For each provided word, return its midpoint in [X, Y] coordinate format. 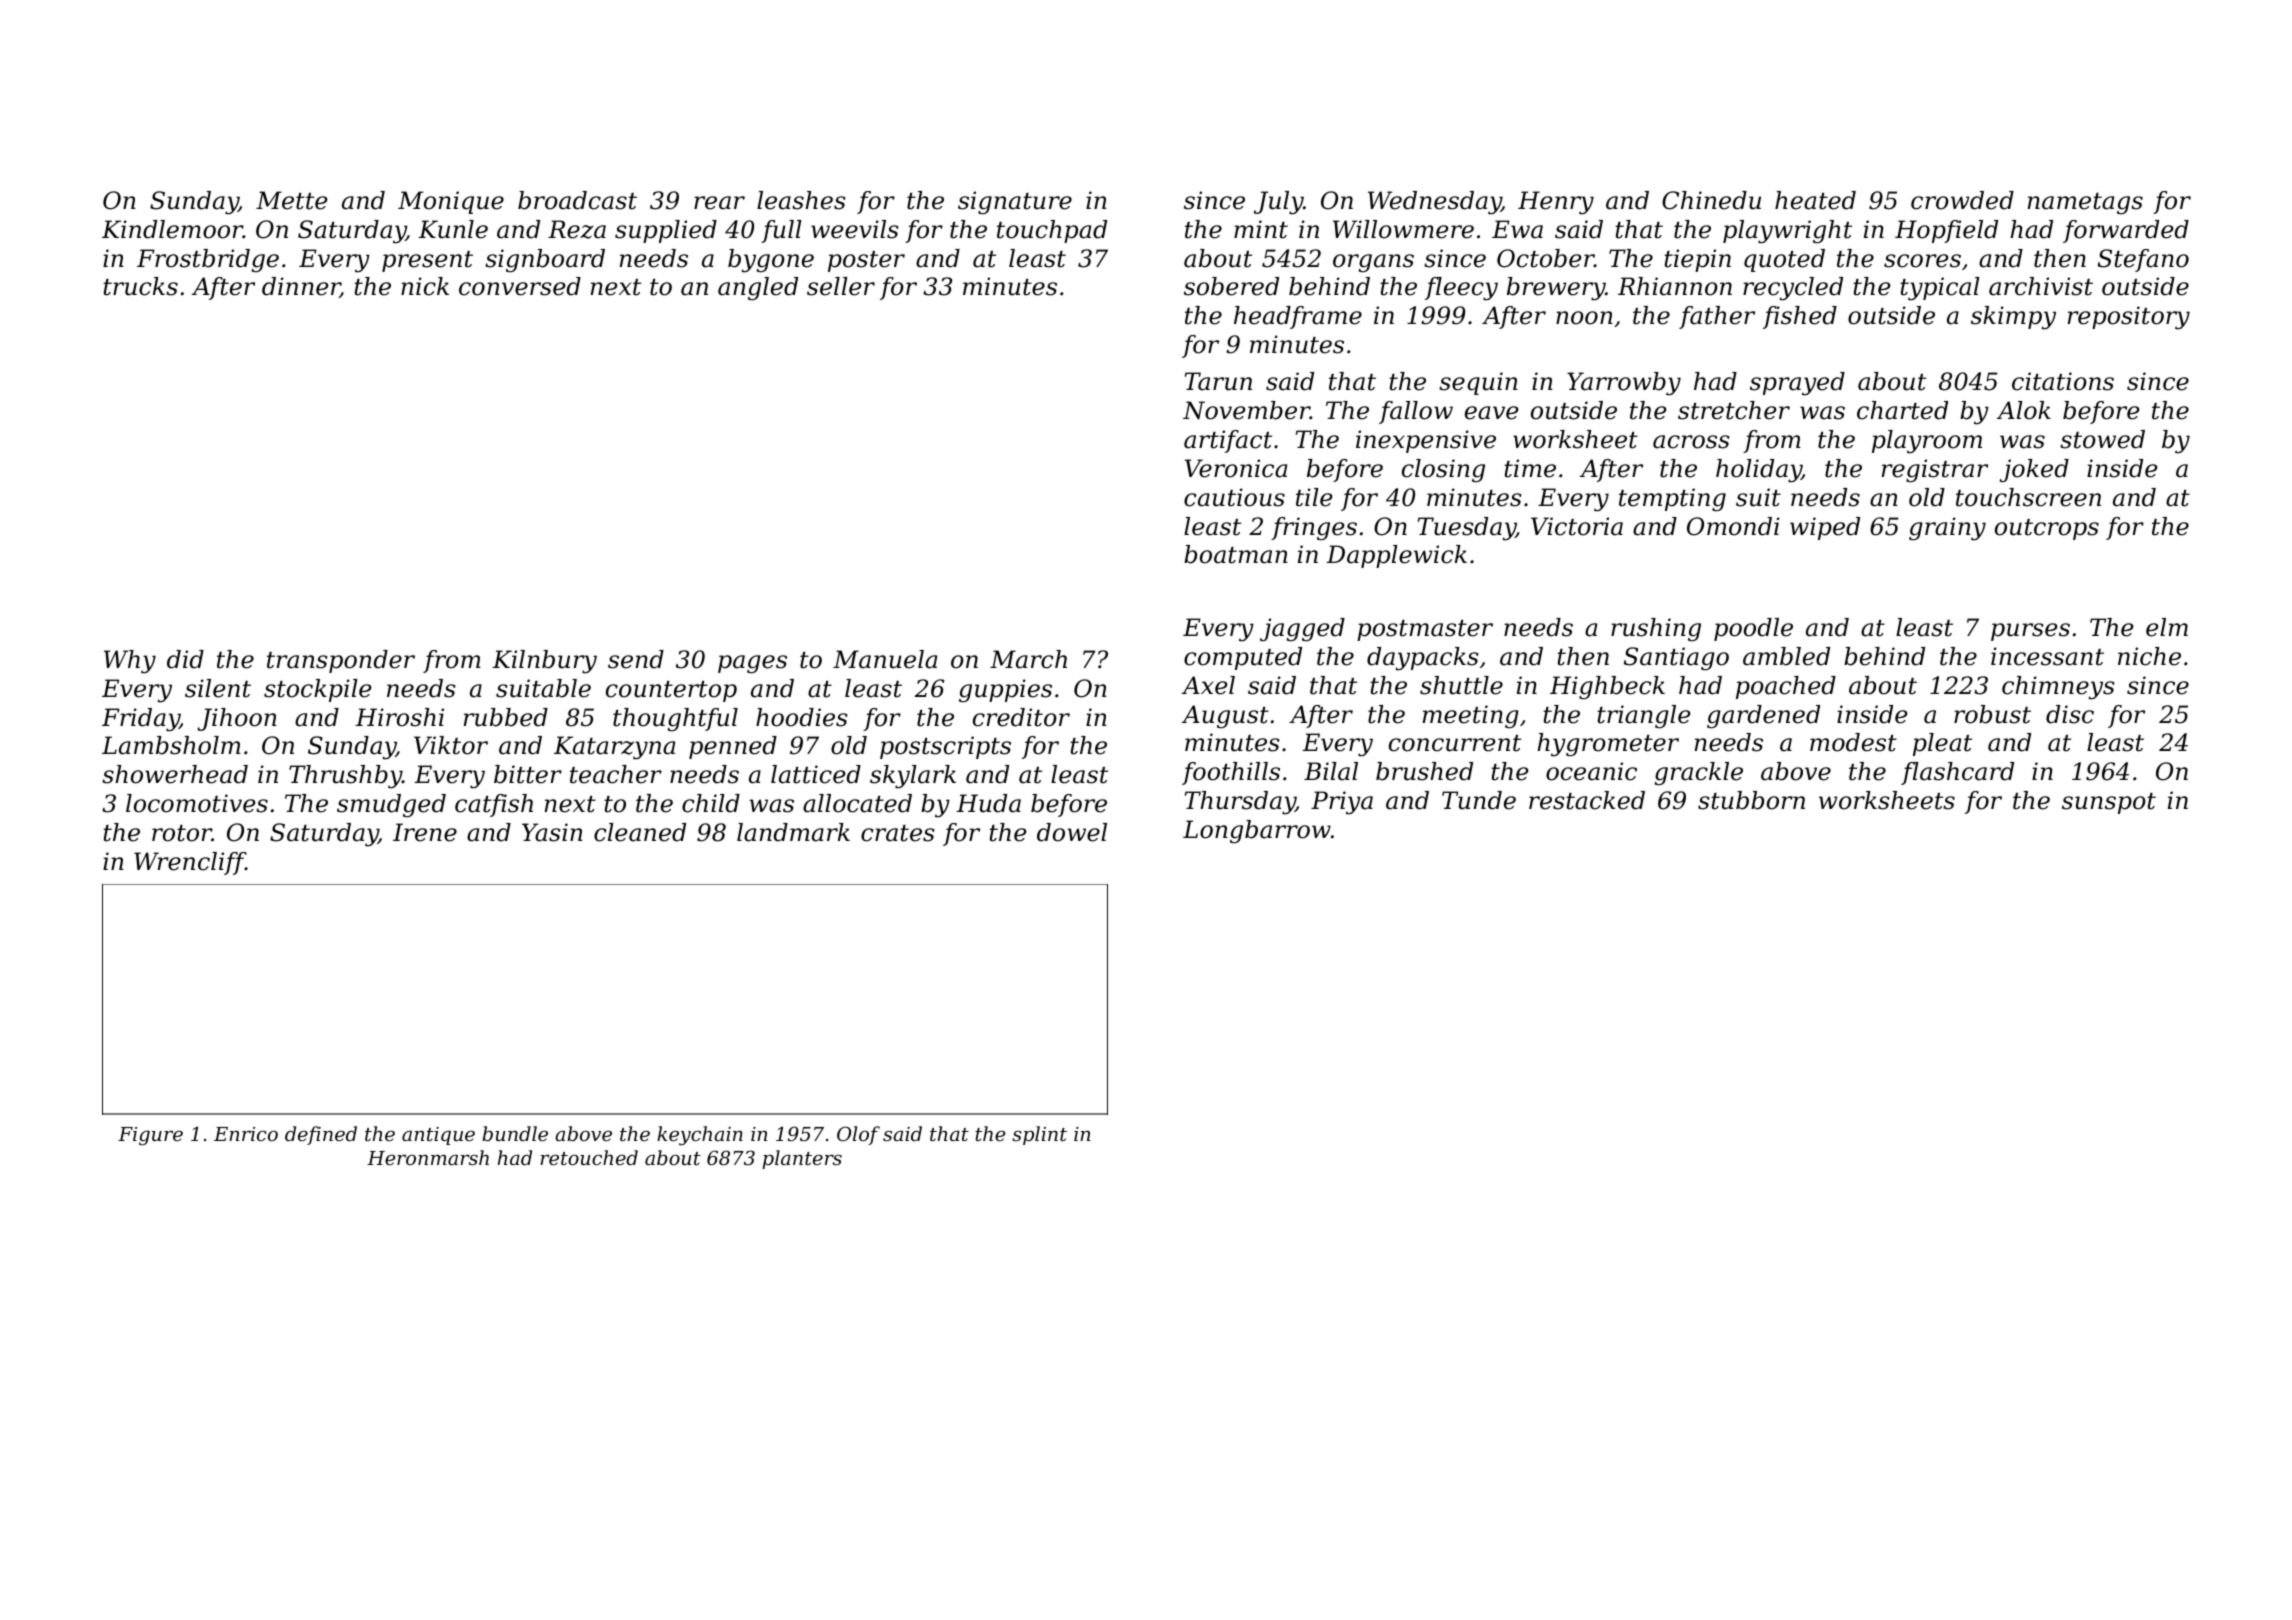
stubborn [1751, 800]
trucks [140, 286]
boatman [1236, 554]
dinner [301, 287]
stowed [2102, 439]
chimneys [2058, 688]
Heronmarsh [428, 1157]
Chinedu [1711, 200]
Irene [425, 832]
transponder [341, 661]
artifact [1228, 441]
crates [898, 833]
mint [1261, 229]
